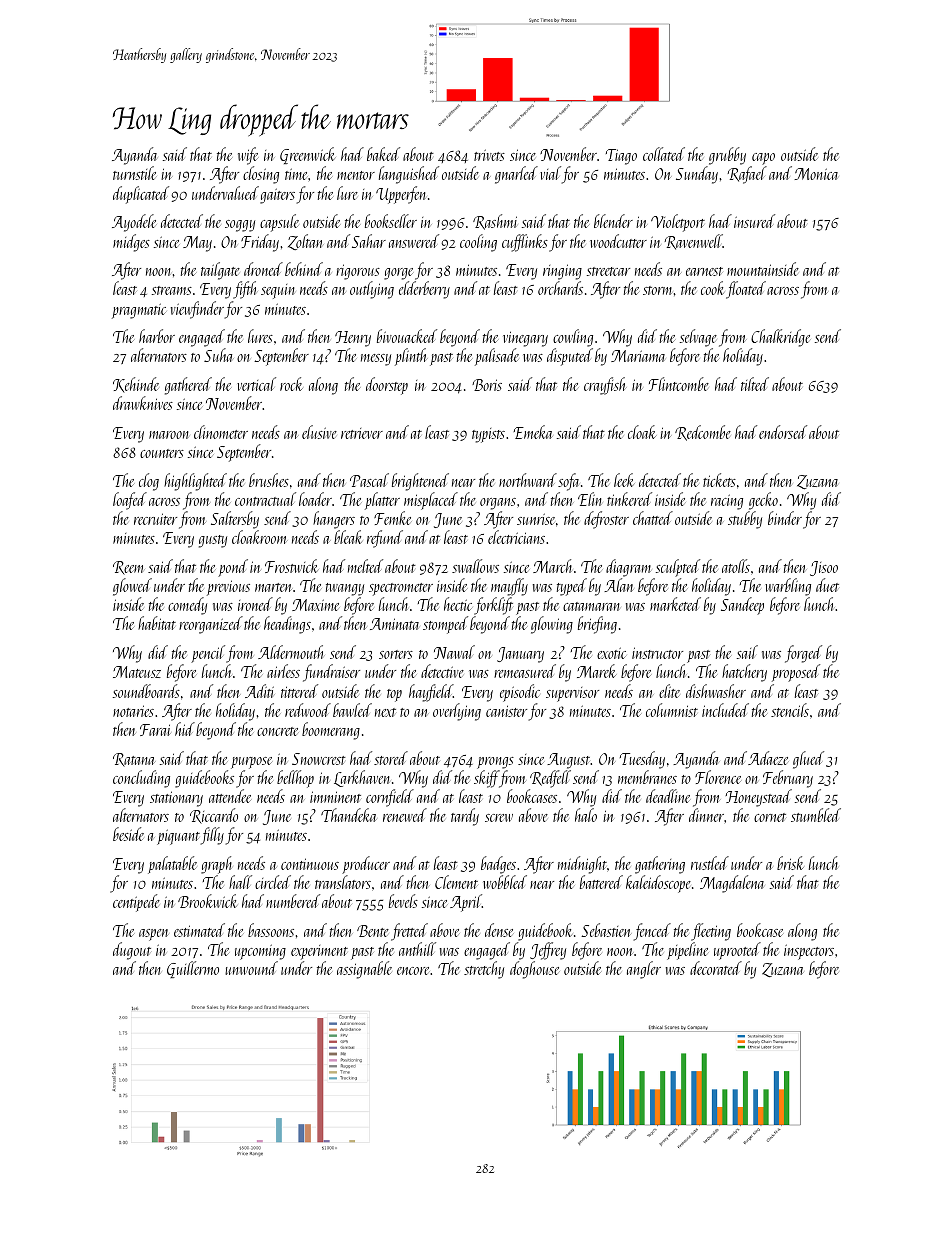 Image resolution: width=952 pixels, height=1233 pixels. Describe the element at coordinates (211, 625) in the document. I see `reorganized` at that location.
